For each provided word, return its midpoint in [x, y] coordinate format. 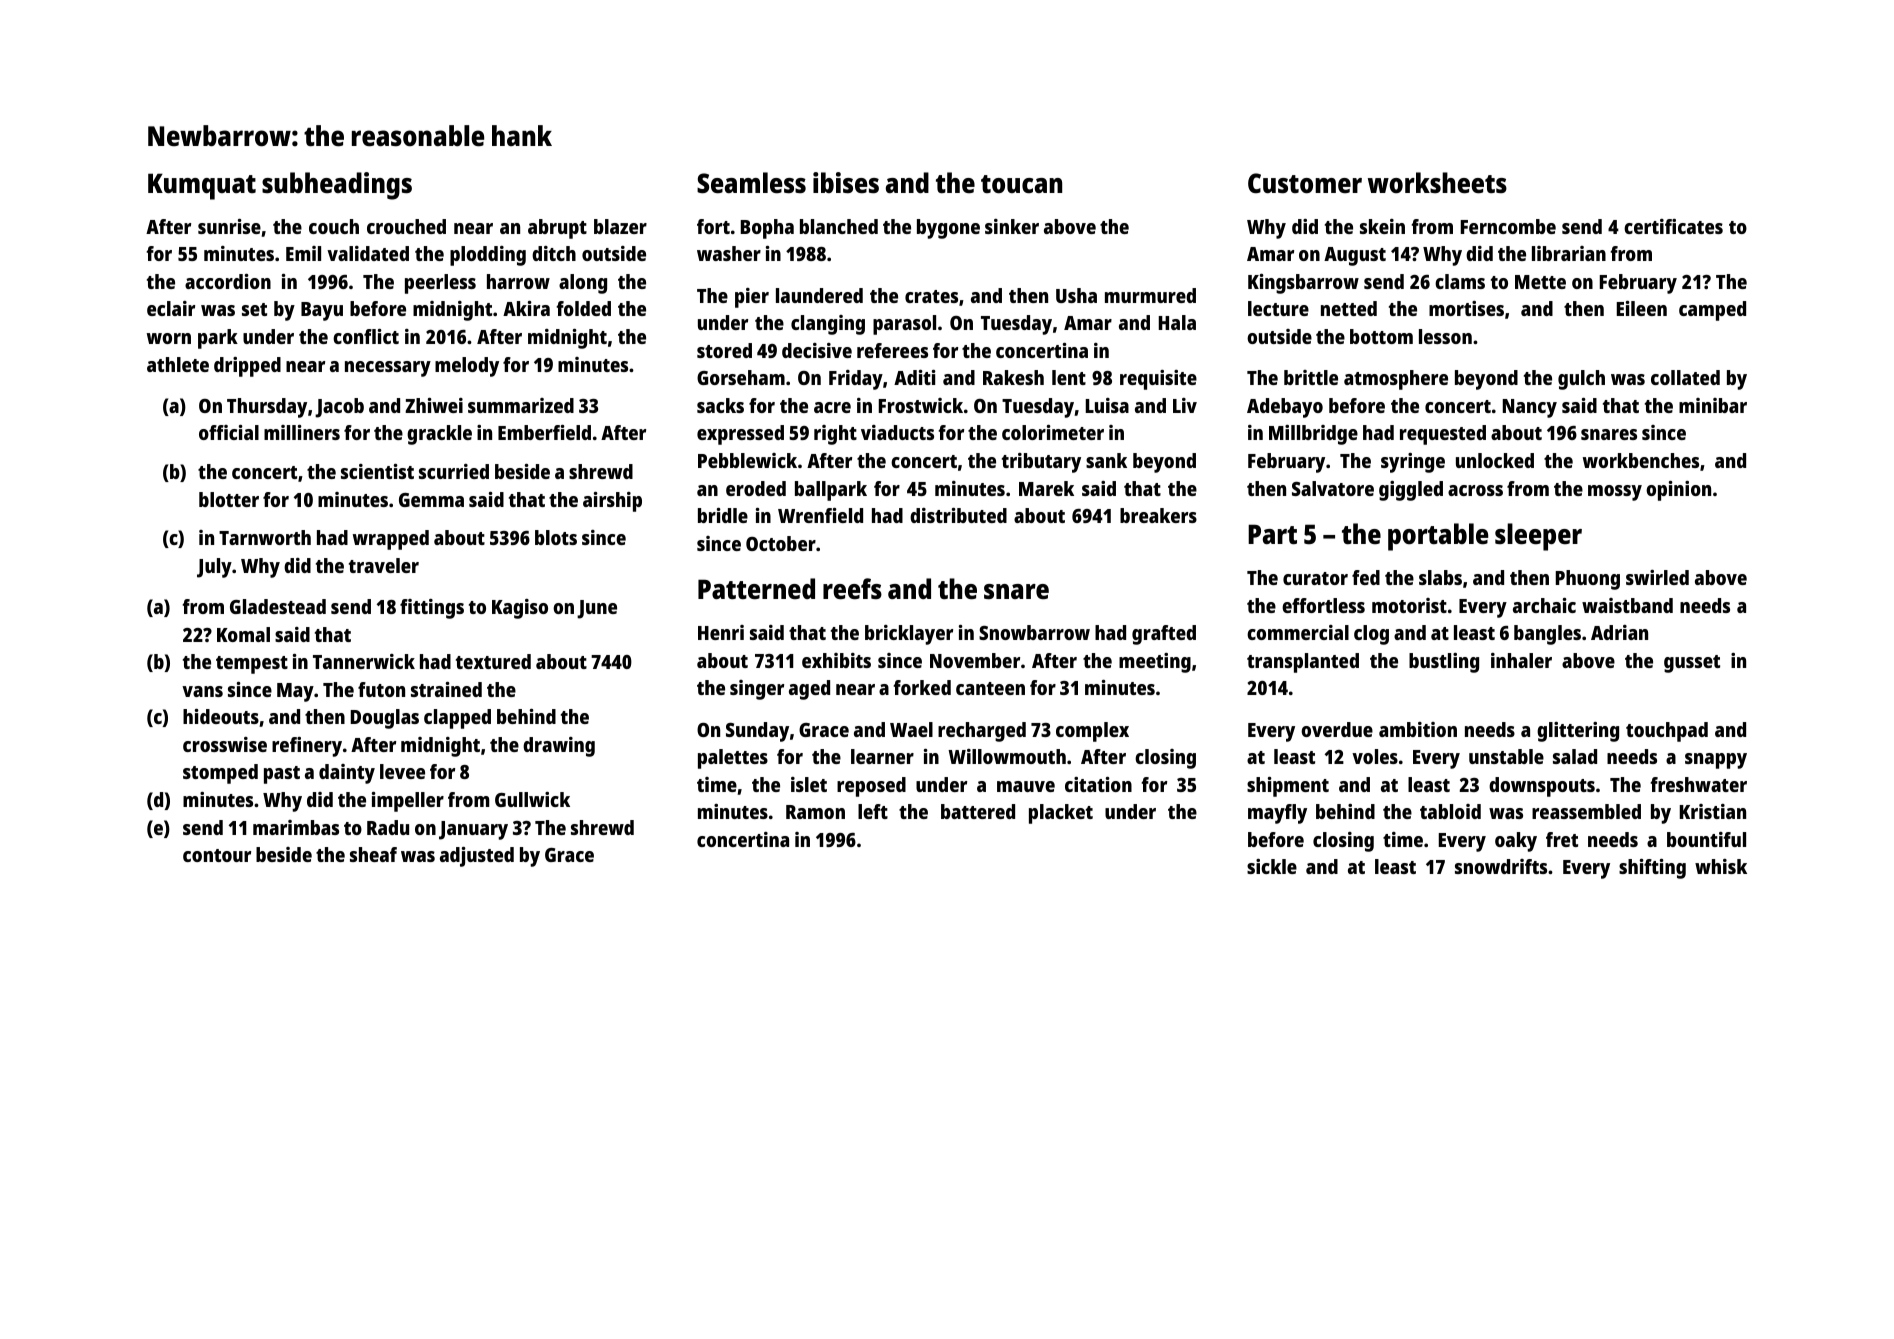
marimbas [296, 827]
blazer [620, 226]
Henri [721, 632]
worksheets [1437, 183]
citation [1098, 784]
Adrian [1619, 632]
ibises [846, 182]
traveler [384, 565]
